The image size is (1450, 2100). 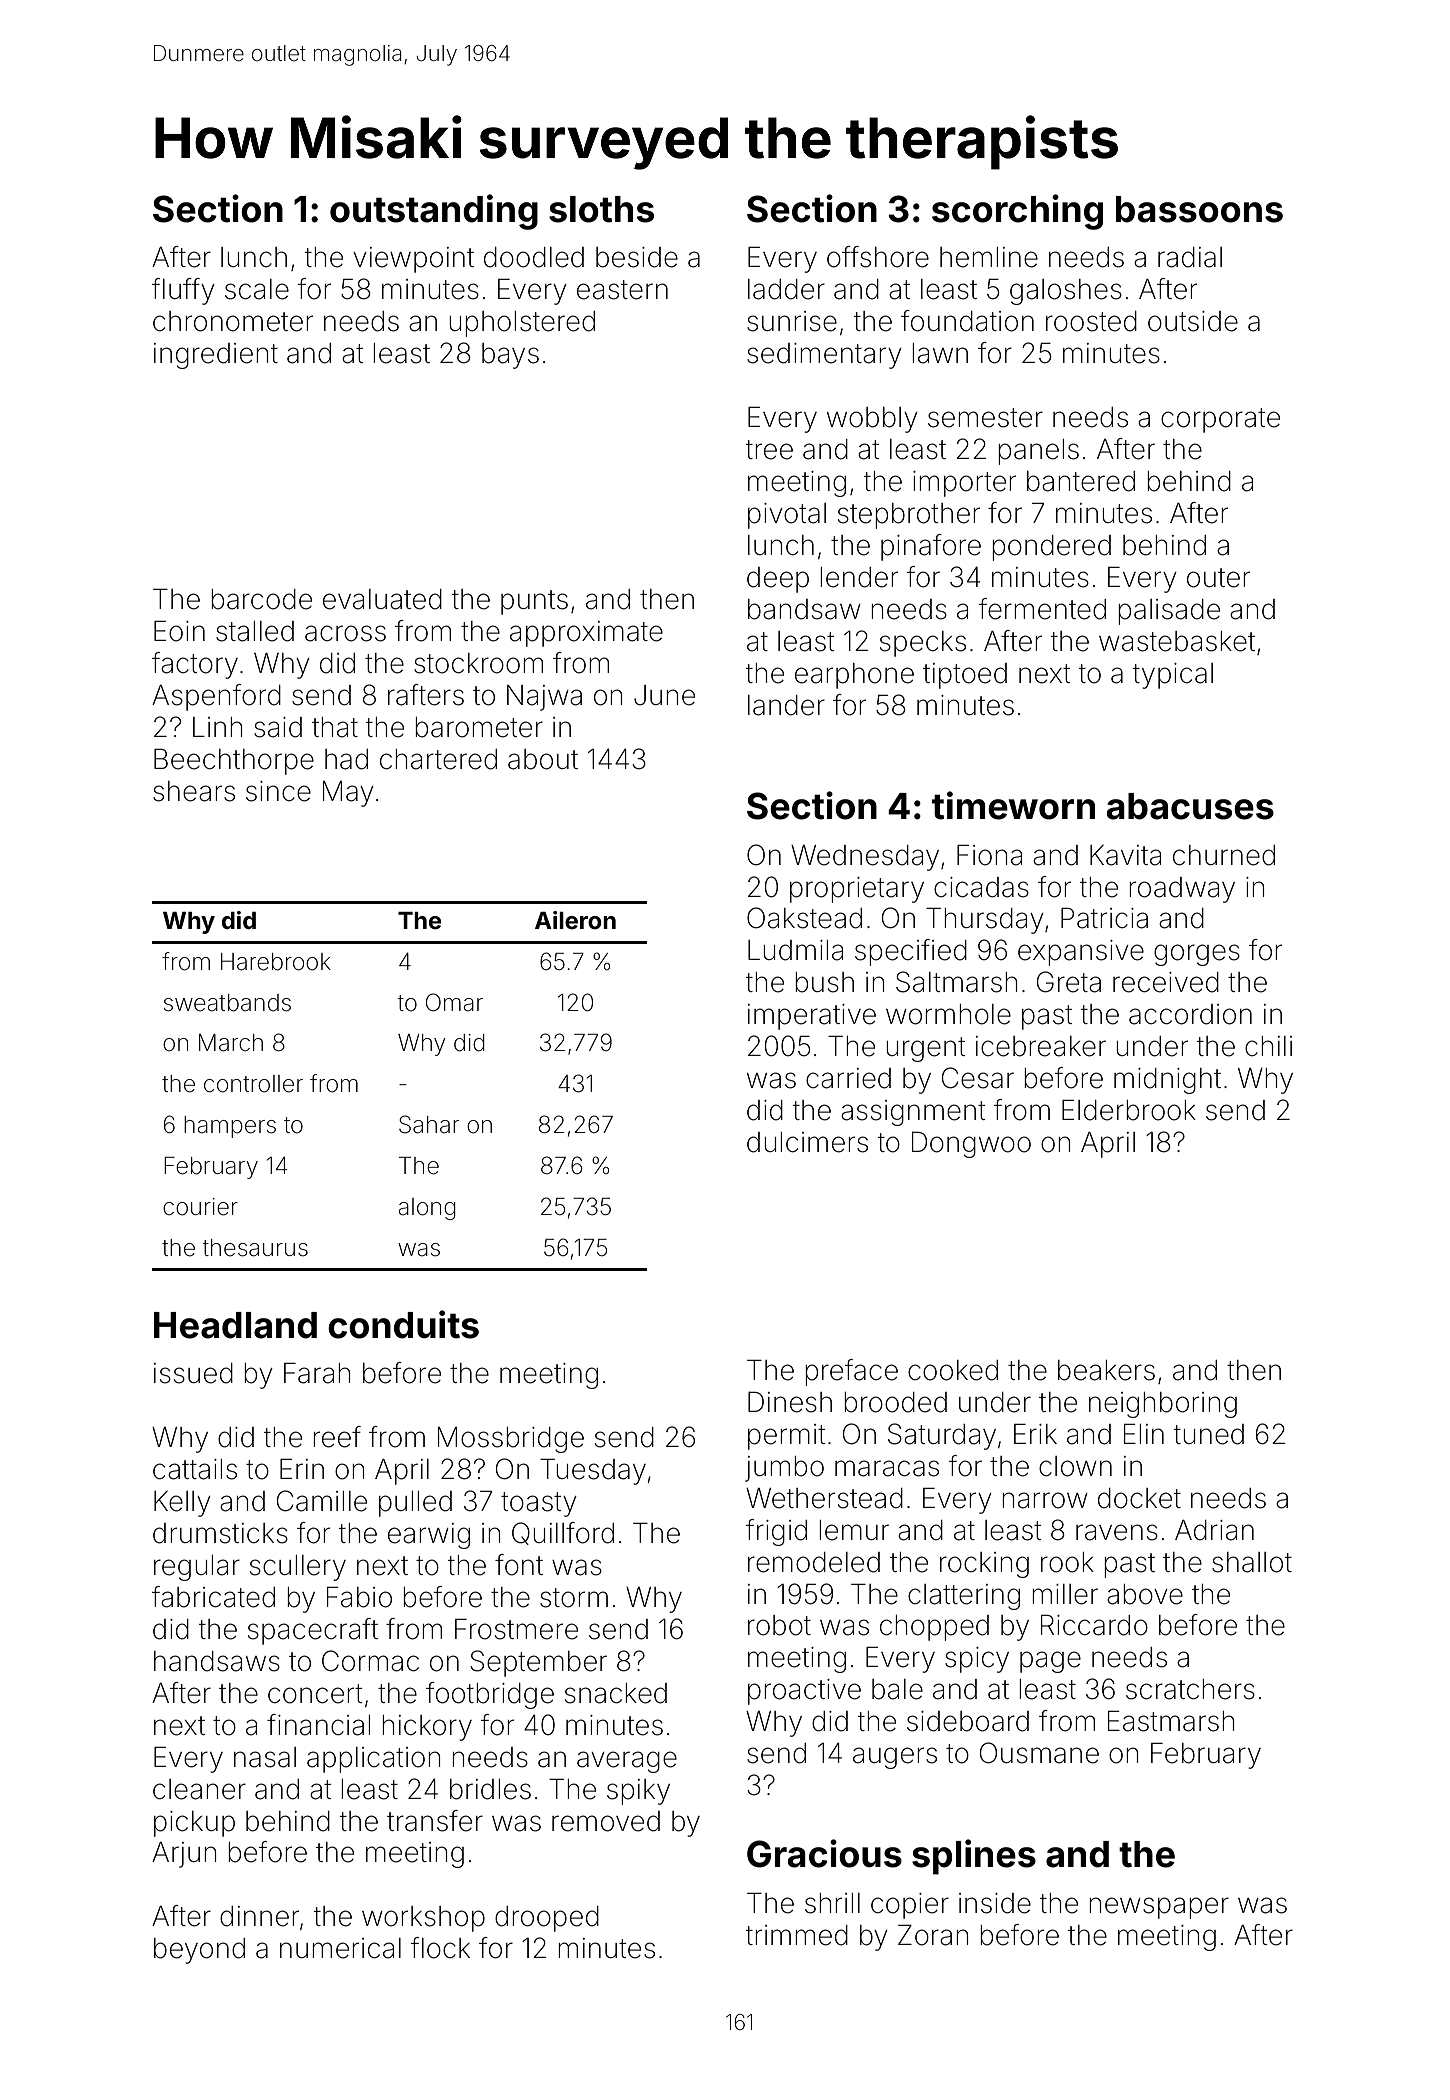 I want to click on newspaper, so click(x=1159, y=1908).
